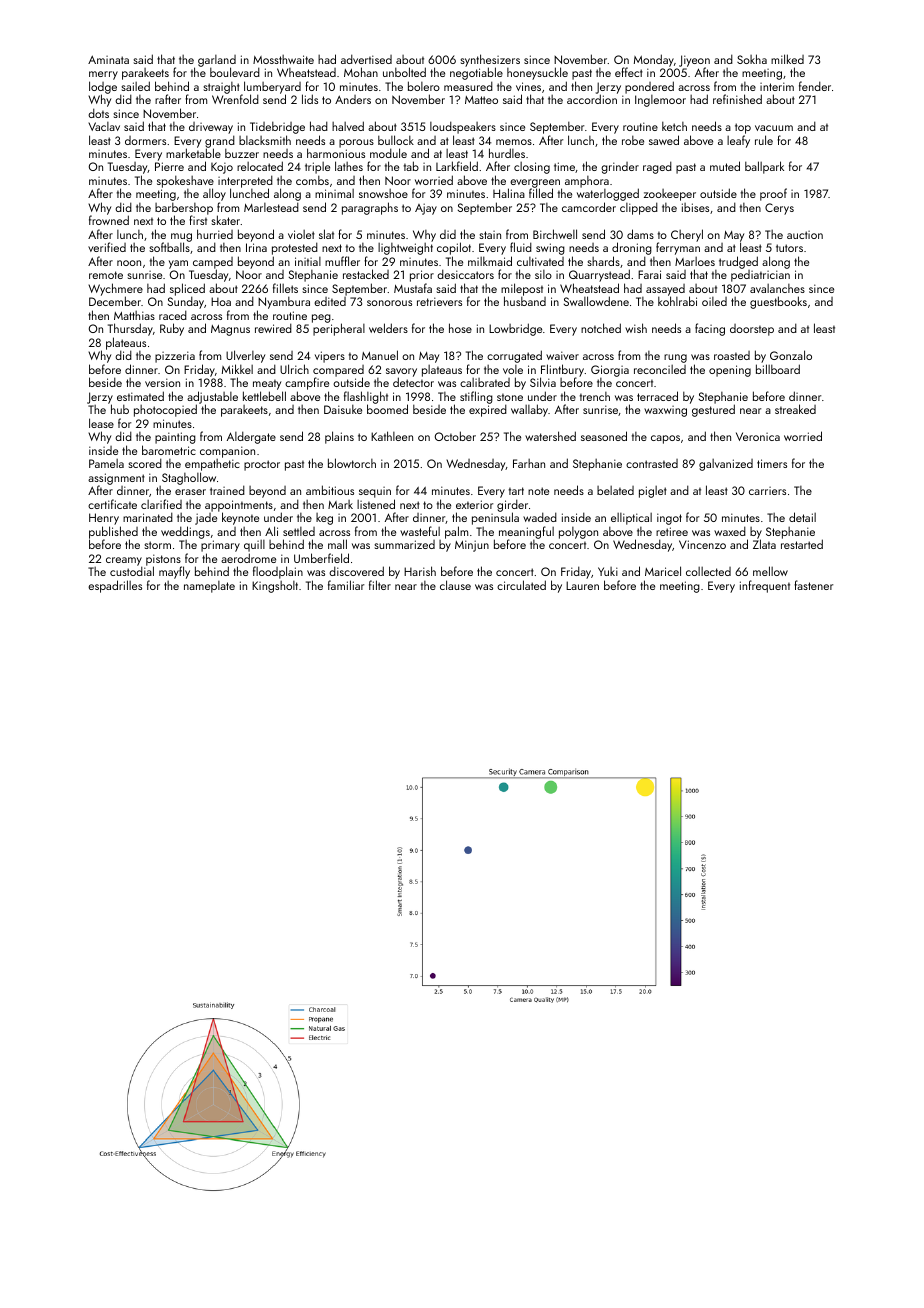  What do you see at coordinates (789, 248) in the screenshot?
I see `tutors` at bounding box center [789, 248].
